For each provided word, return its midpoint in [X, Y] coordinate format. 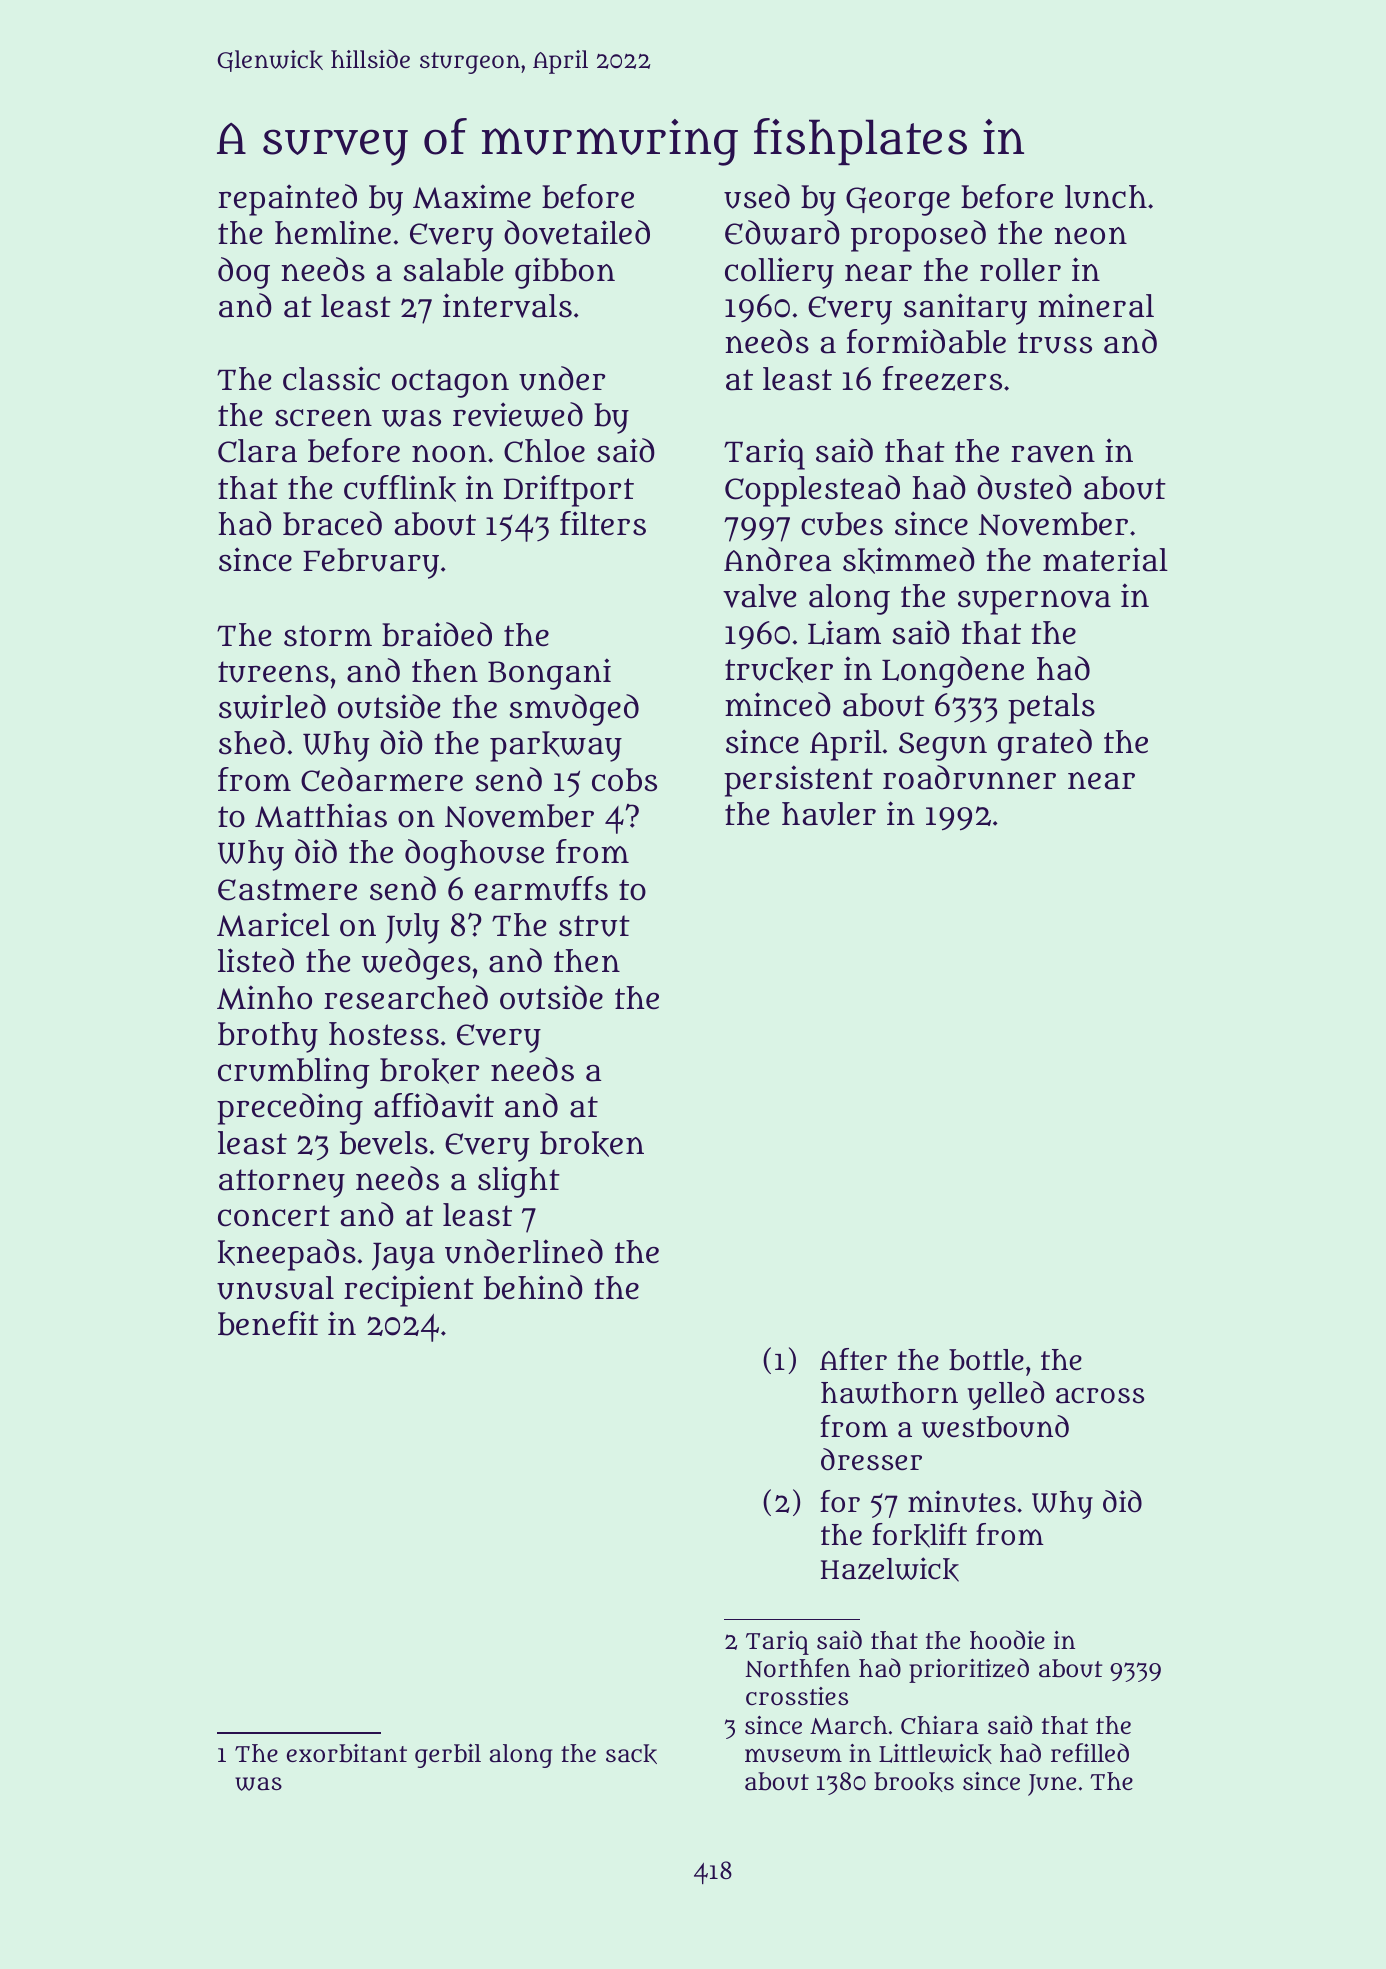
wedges [416, 964]
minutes [962, 1501]
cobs [624, 780]
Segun [943, 746]
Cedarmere [382, 779]
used [757, 196]
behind [533, 1287]
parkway [556, 746]
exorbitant [347, 1753]
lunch [1106, 197]
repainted [287, 200]
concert [274, 1216]
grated [1045, 745]
